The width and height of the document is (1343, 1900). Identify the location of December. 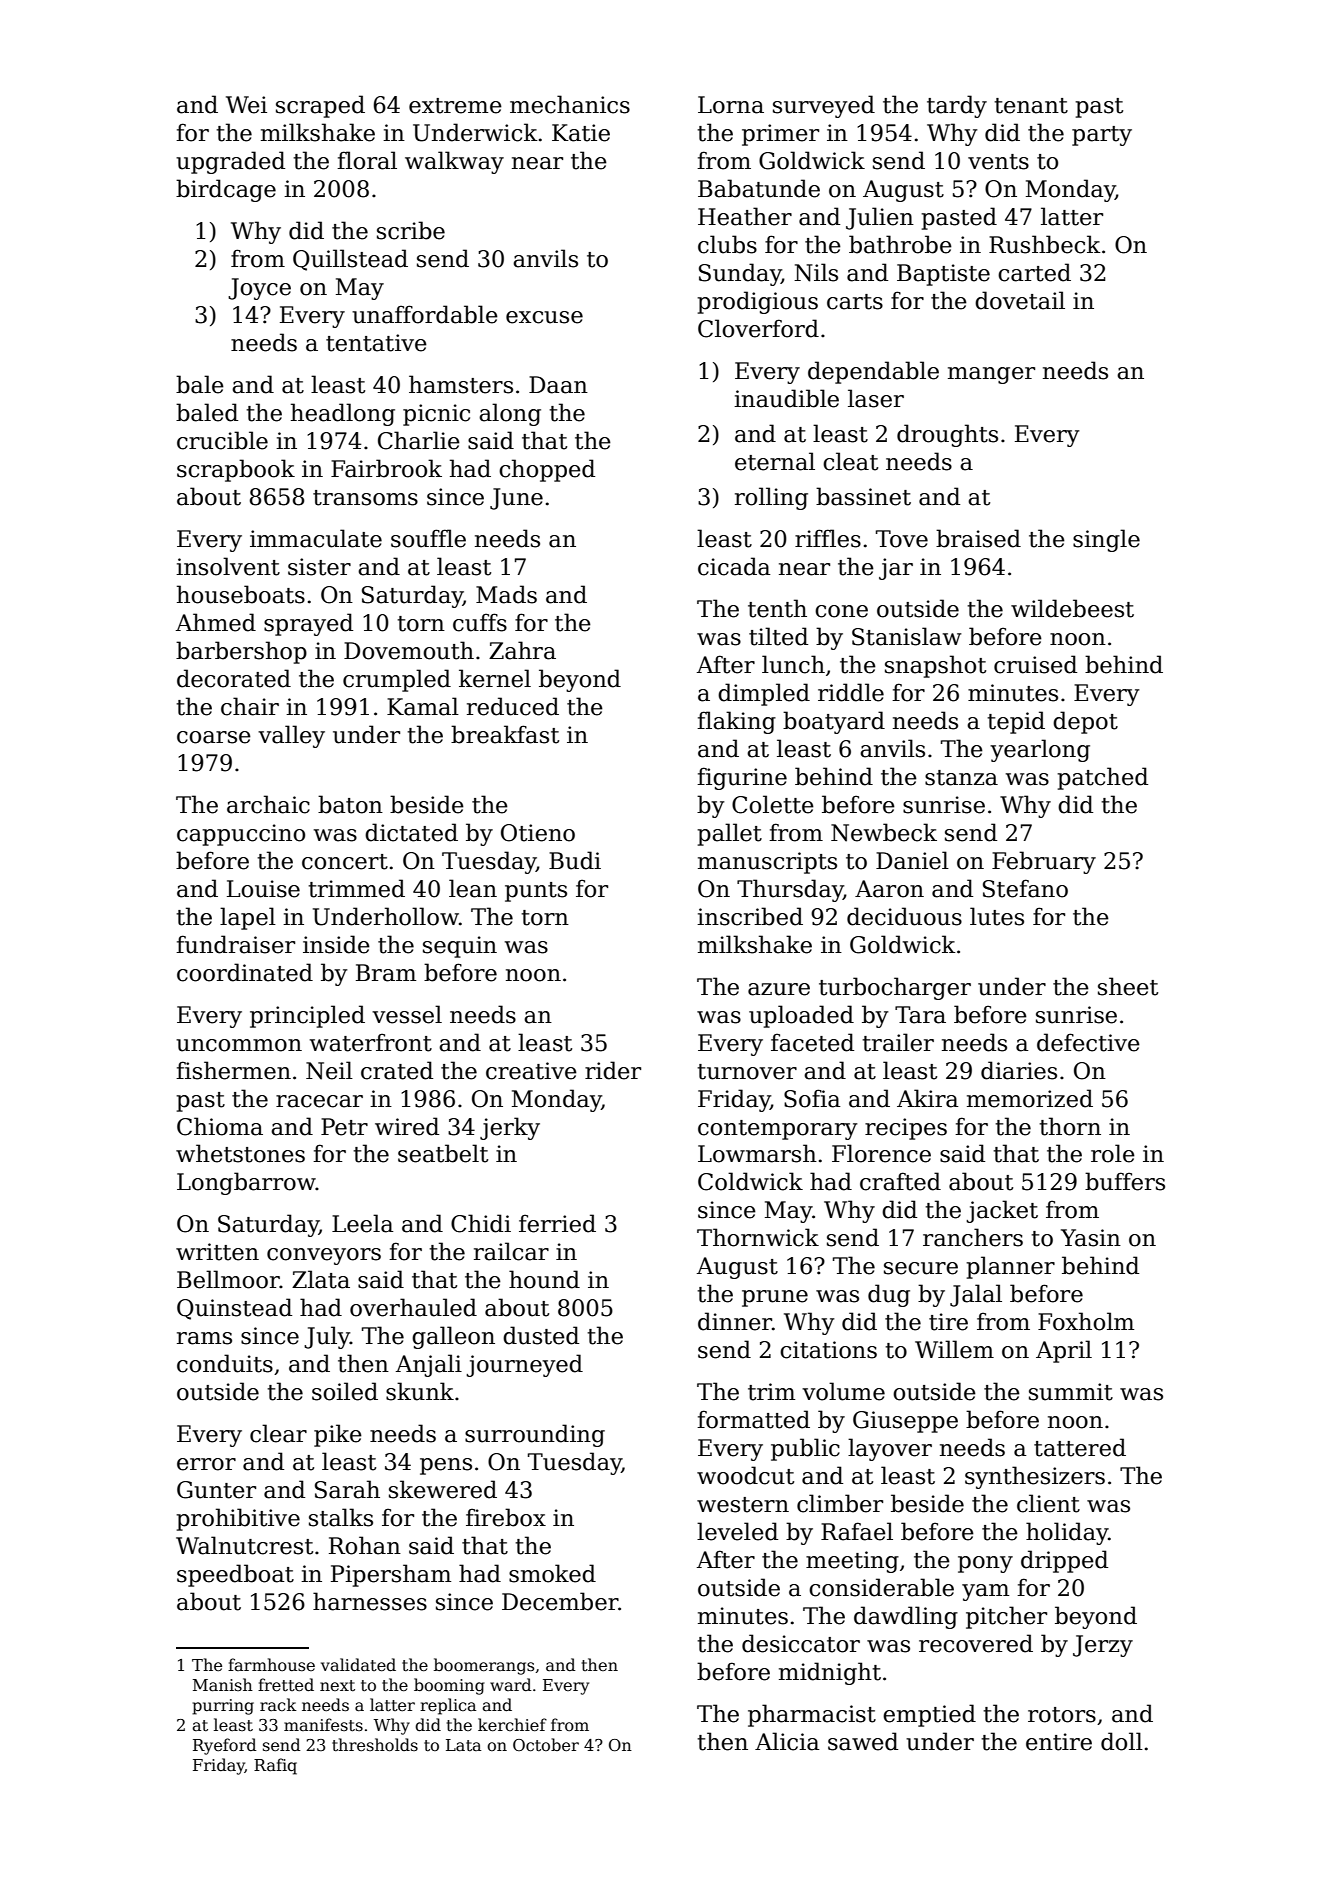
(560, 1601).
